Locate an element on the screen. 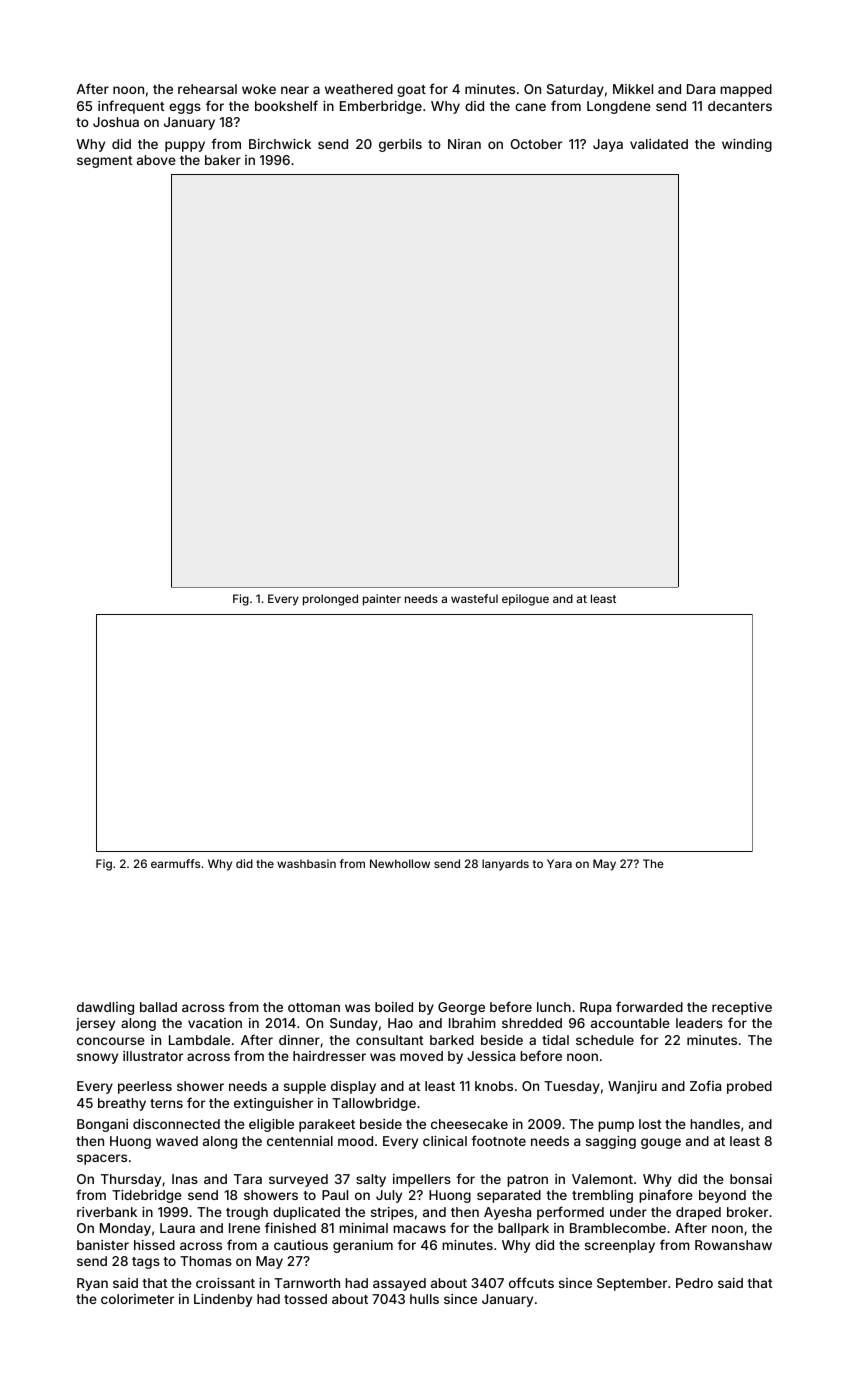 The height and width of the screenshot is (1400, 849). illustrator is located at coordinates (153, 1056).
